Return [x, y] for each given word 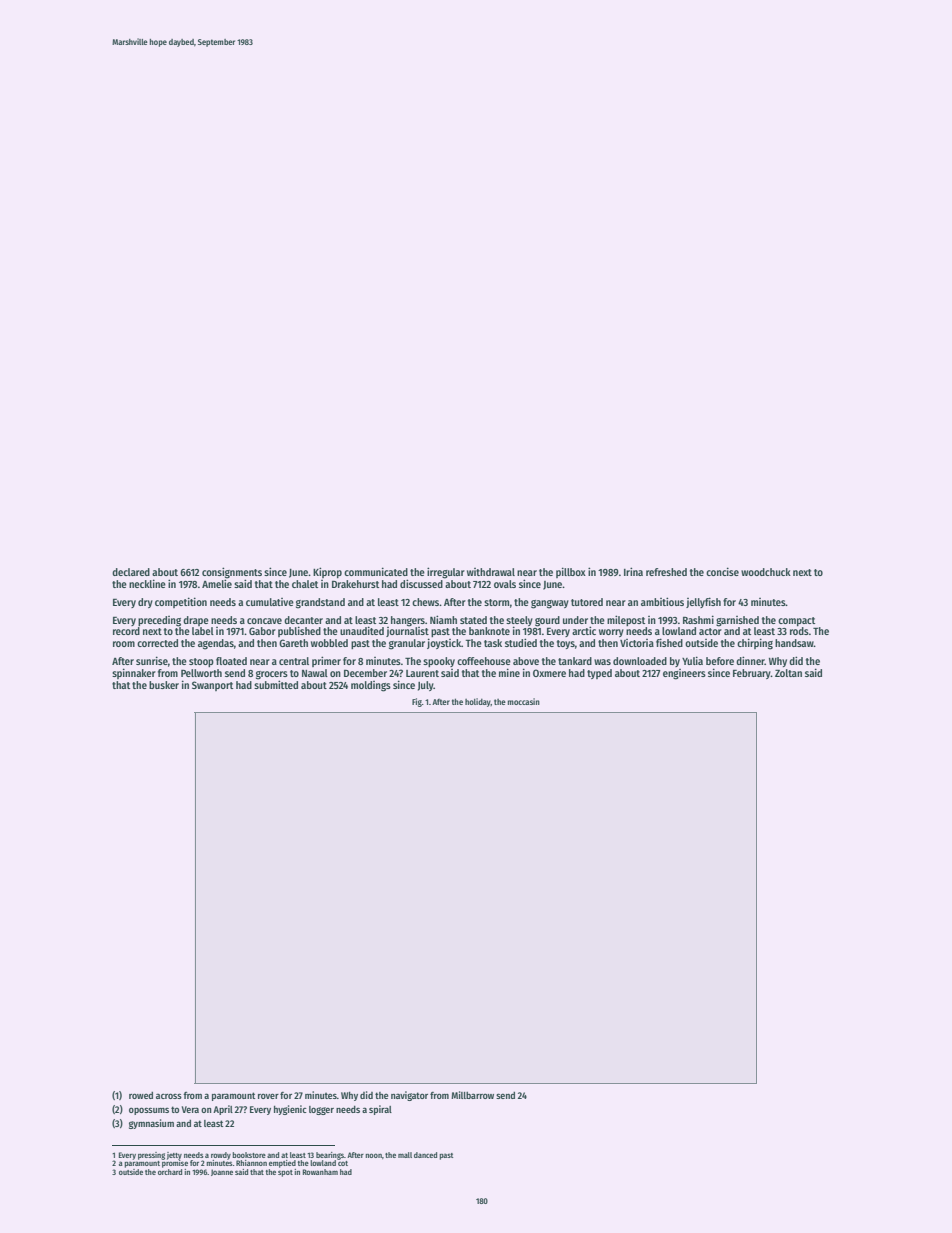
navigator [409, 1096]
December [365, 673]
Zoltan [788, 673]
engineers [684, 674]
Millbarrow [472, 1095]
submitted [276, 684]
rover [268, 1096]
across [169, 1096]
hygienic [290, 1110]
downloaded [640, 661]
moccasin [524, 701]
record [126, 631]
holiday [478, 702]
